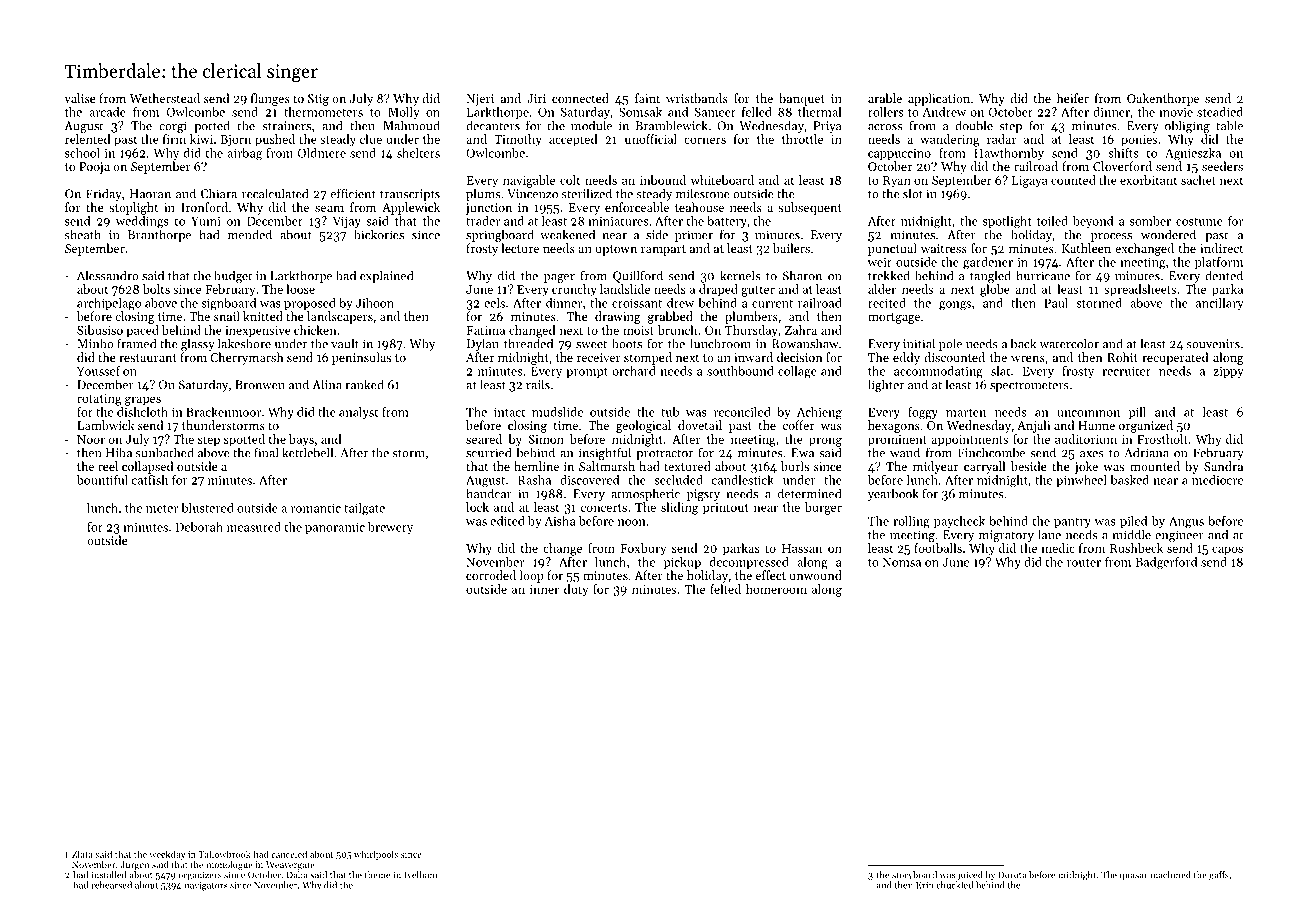 The width and height of the image is (1308, 924). I want to click on valise, so click(80, 98).
